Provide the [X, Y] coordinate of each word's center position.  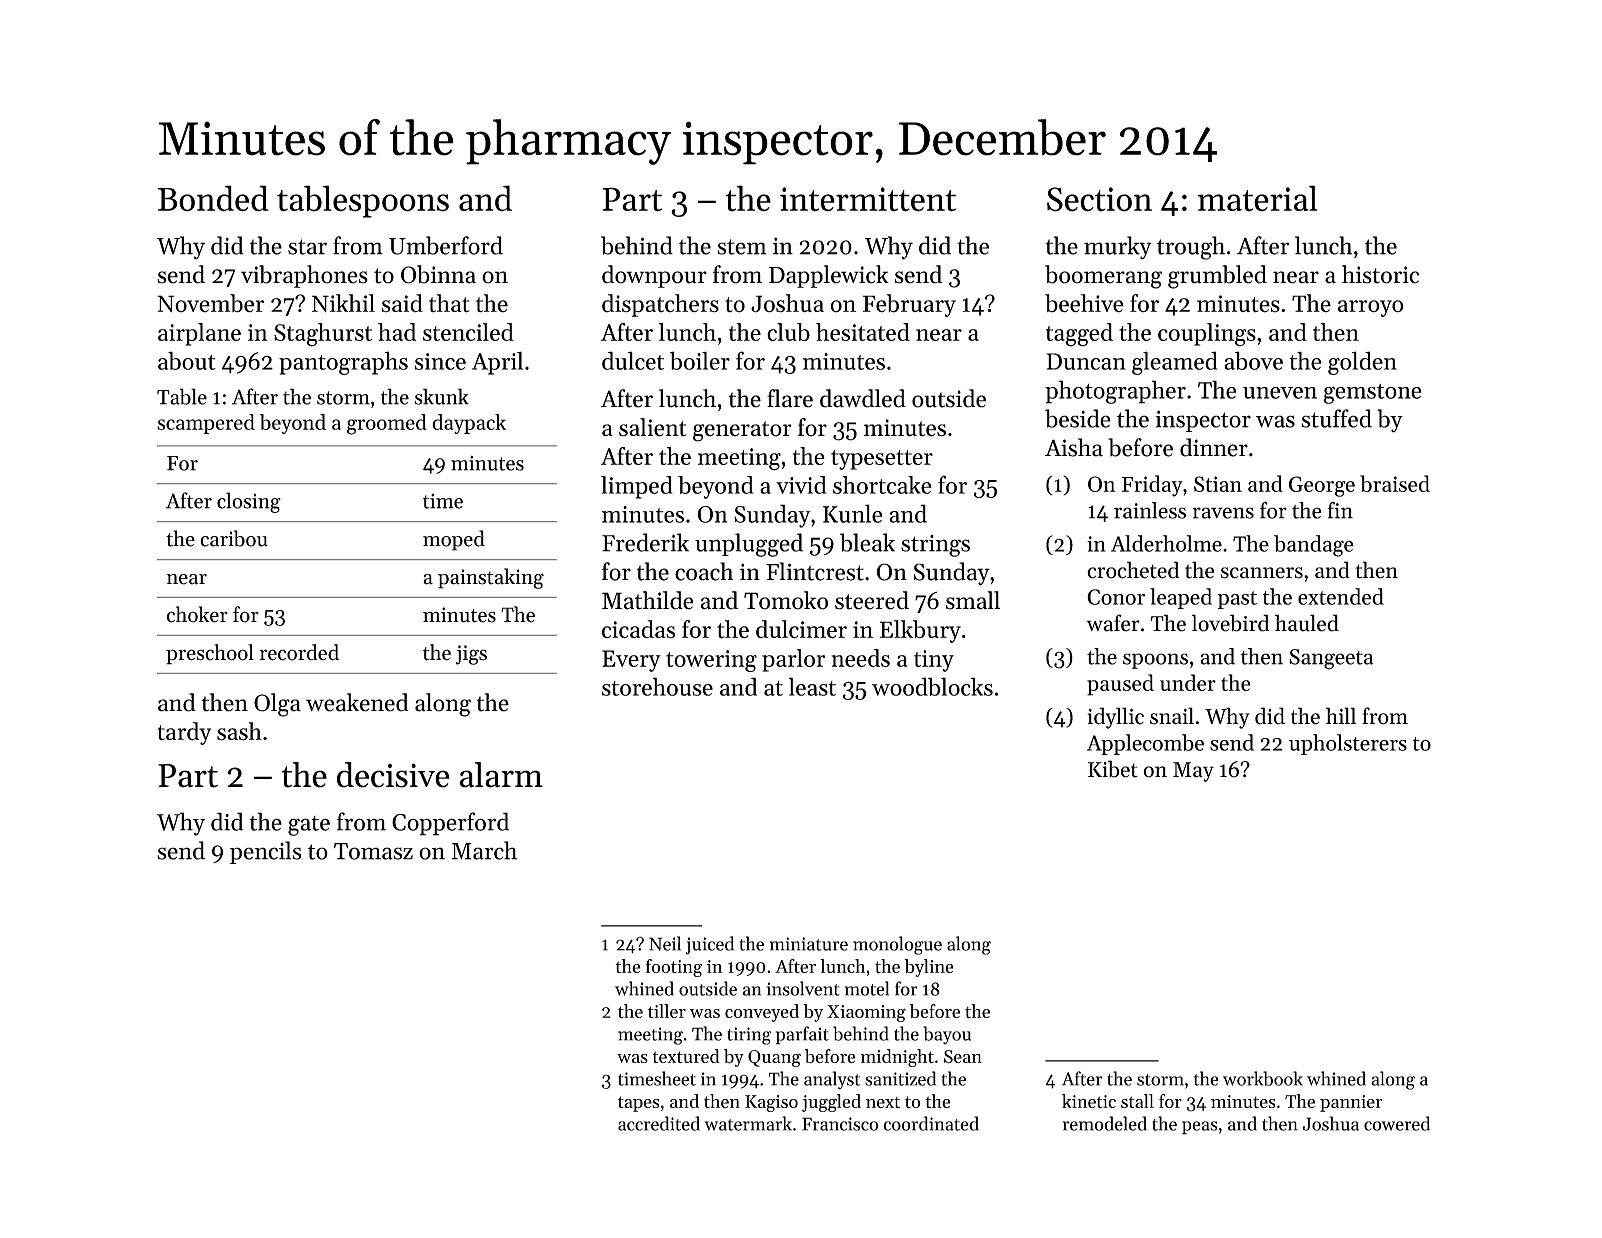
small [973, 600]
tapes [639, 1104]
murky [1118, 248]
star [307, 247]
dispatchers [660, 305]
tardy [184, 733]
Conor [1116, 597]
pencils [265, 852]
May [1193, 772]
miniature [809, 944]
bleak [867, 542]
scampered [206, 424]
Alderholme [1166, 543]
